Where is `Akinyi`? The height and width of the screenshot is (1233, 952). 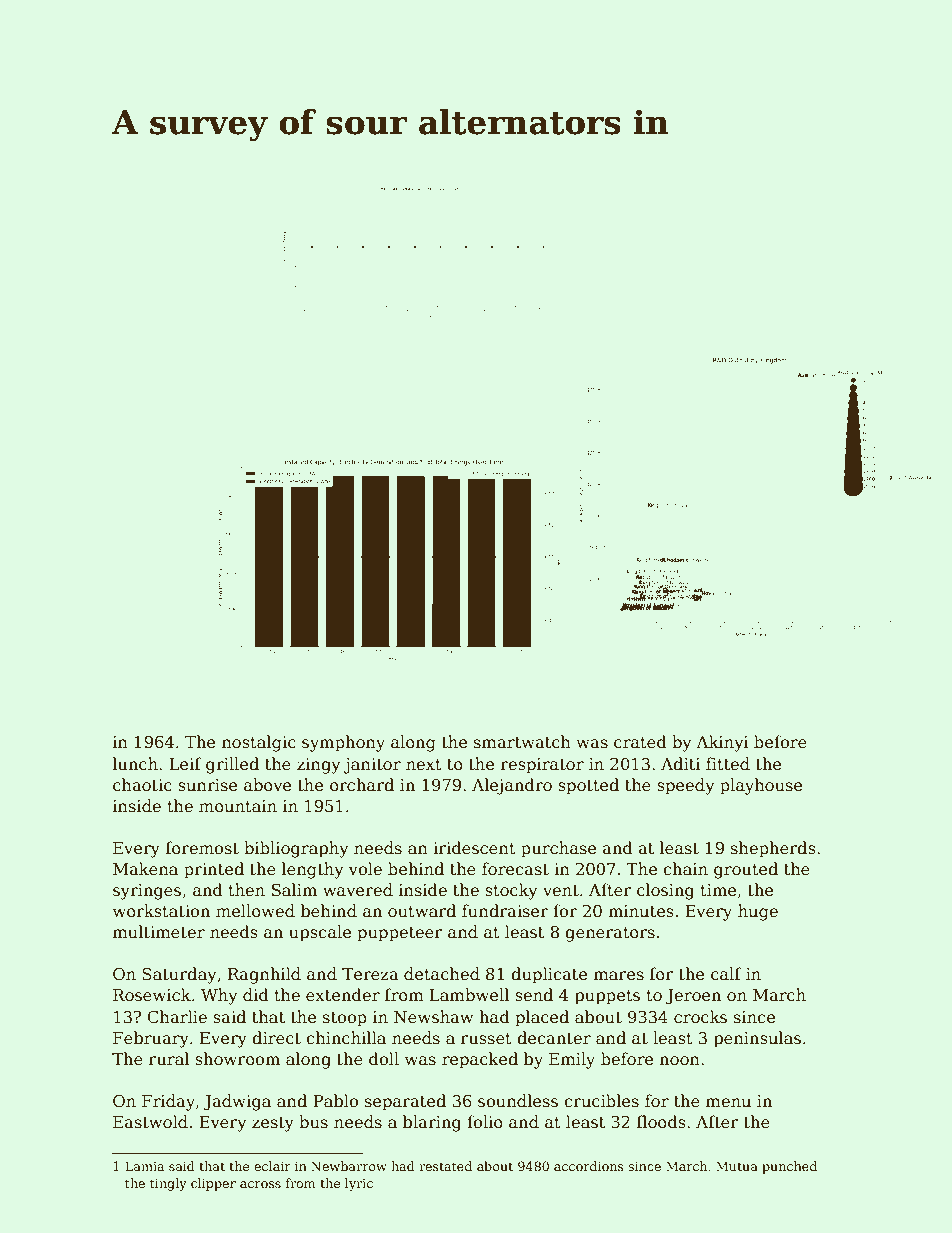 Akinyi is located at coordinates (722, 743).
